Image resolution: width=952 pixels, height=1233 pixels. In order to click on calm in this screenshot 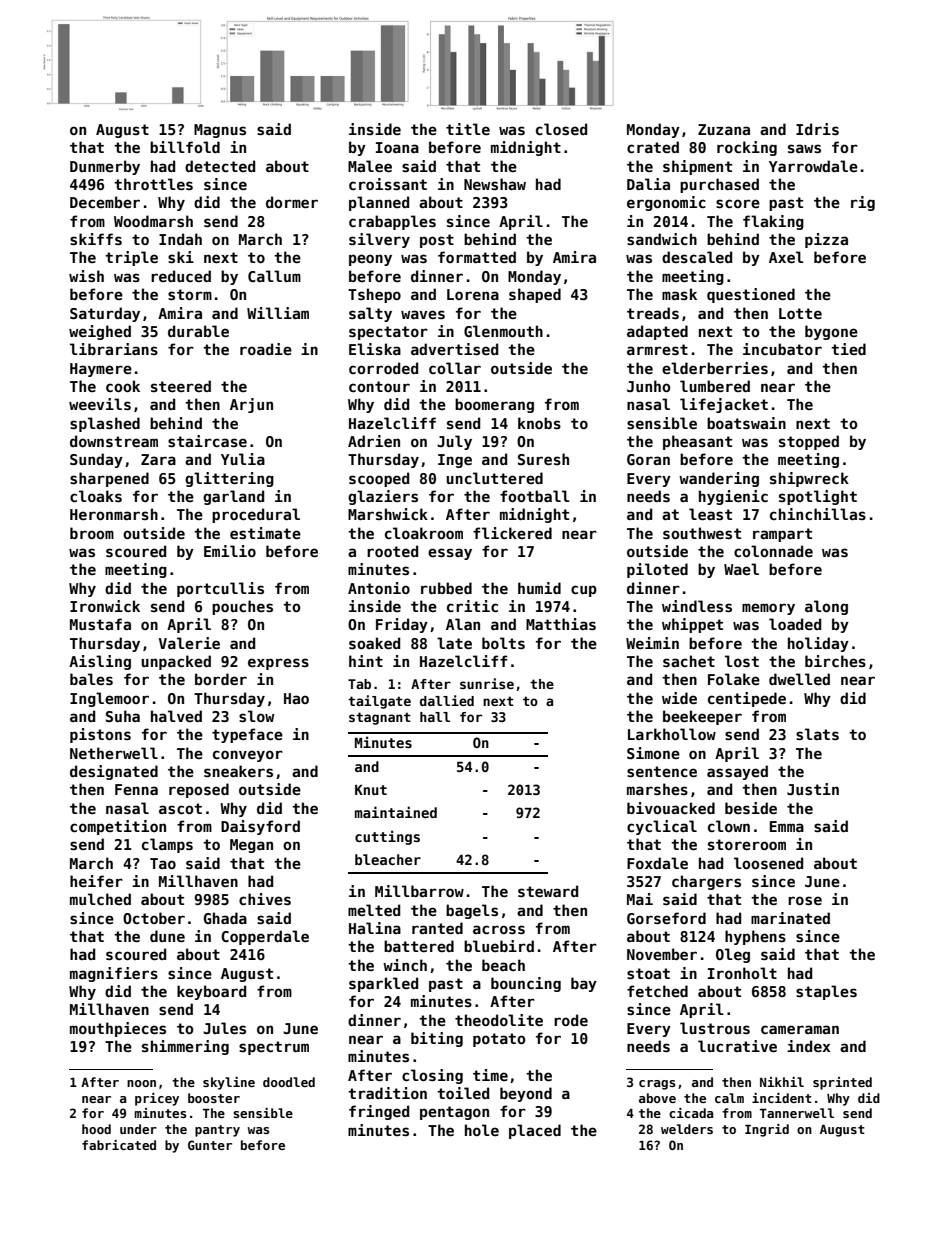, I will do `click(729, 1098)`.
